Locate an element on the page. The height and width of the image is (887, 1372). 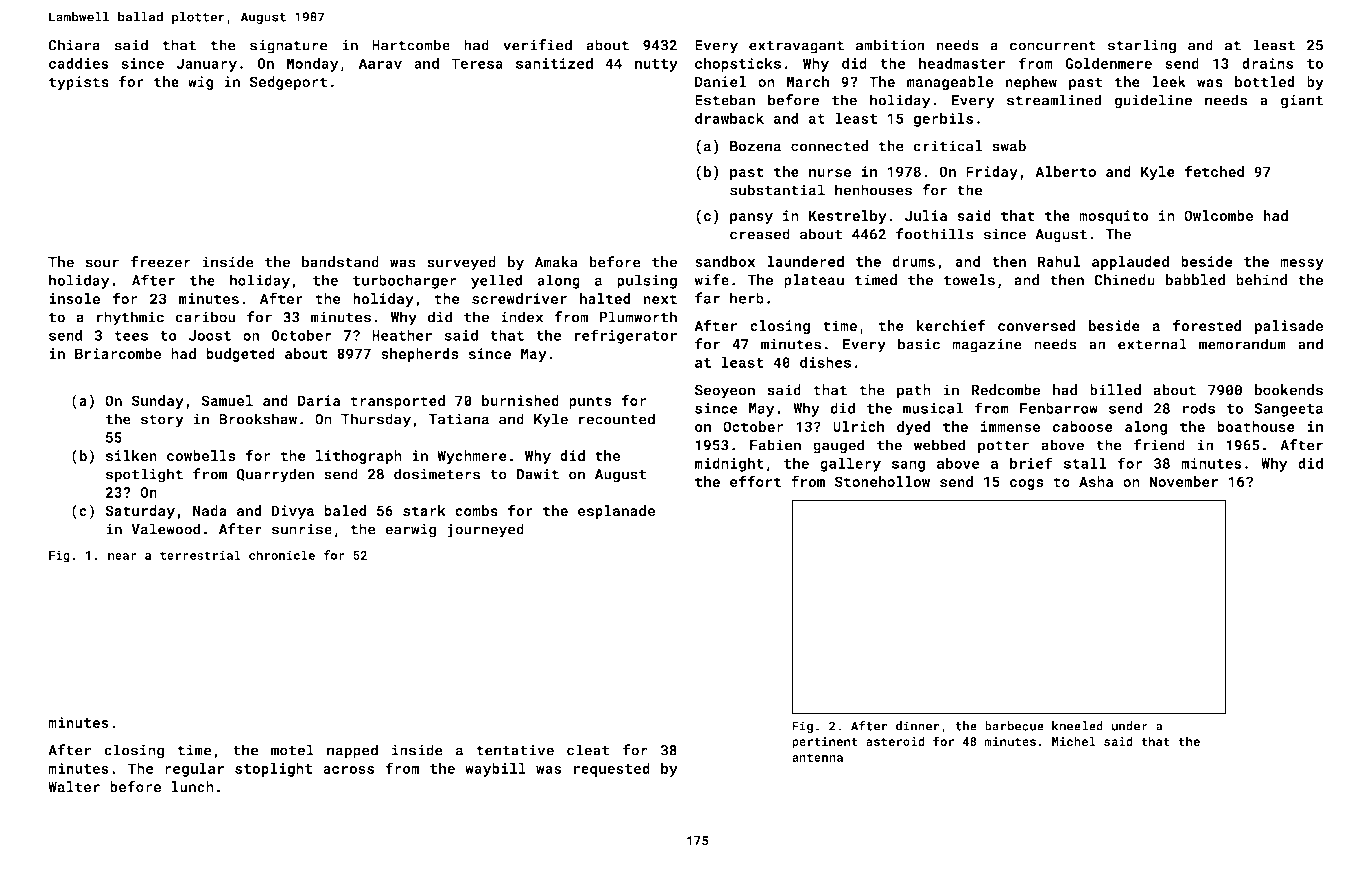
silken is located at coordinates (131, 456).
